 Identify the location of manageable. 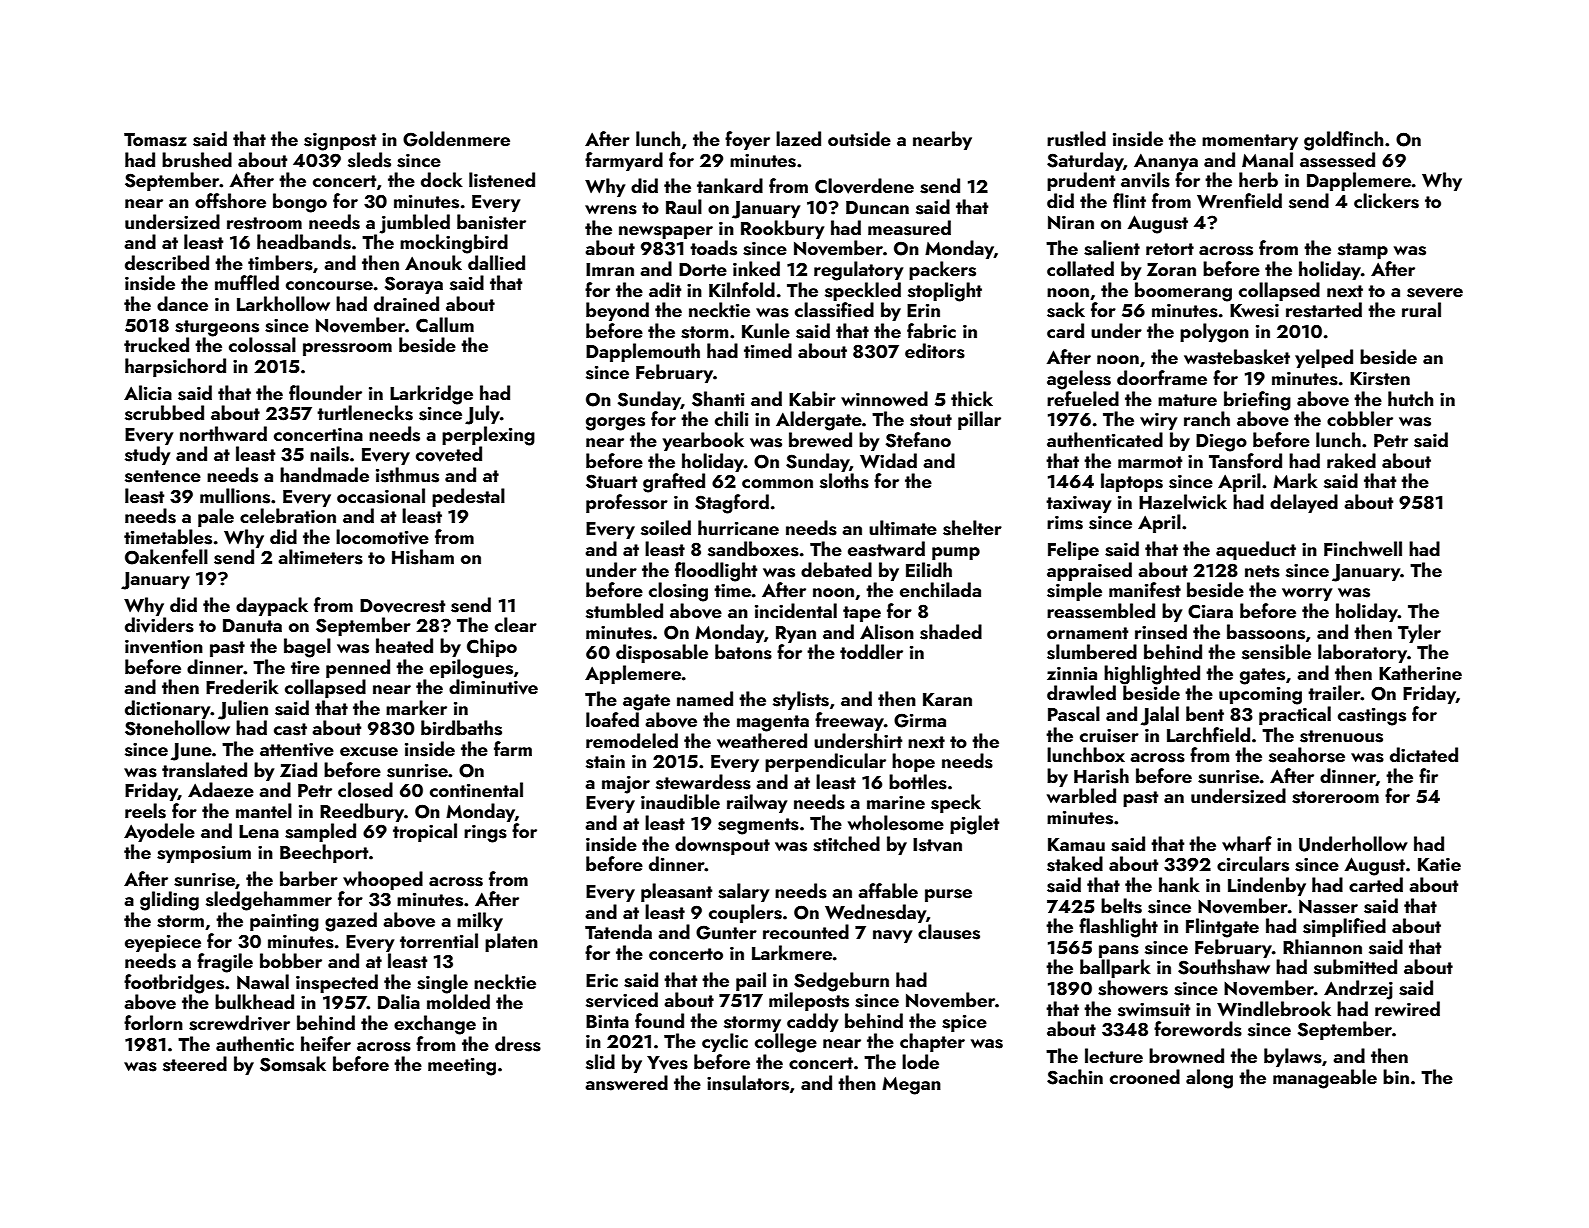
(1325, 1079).
